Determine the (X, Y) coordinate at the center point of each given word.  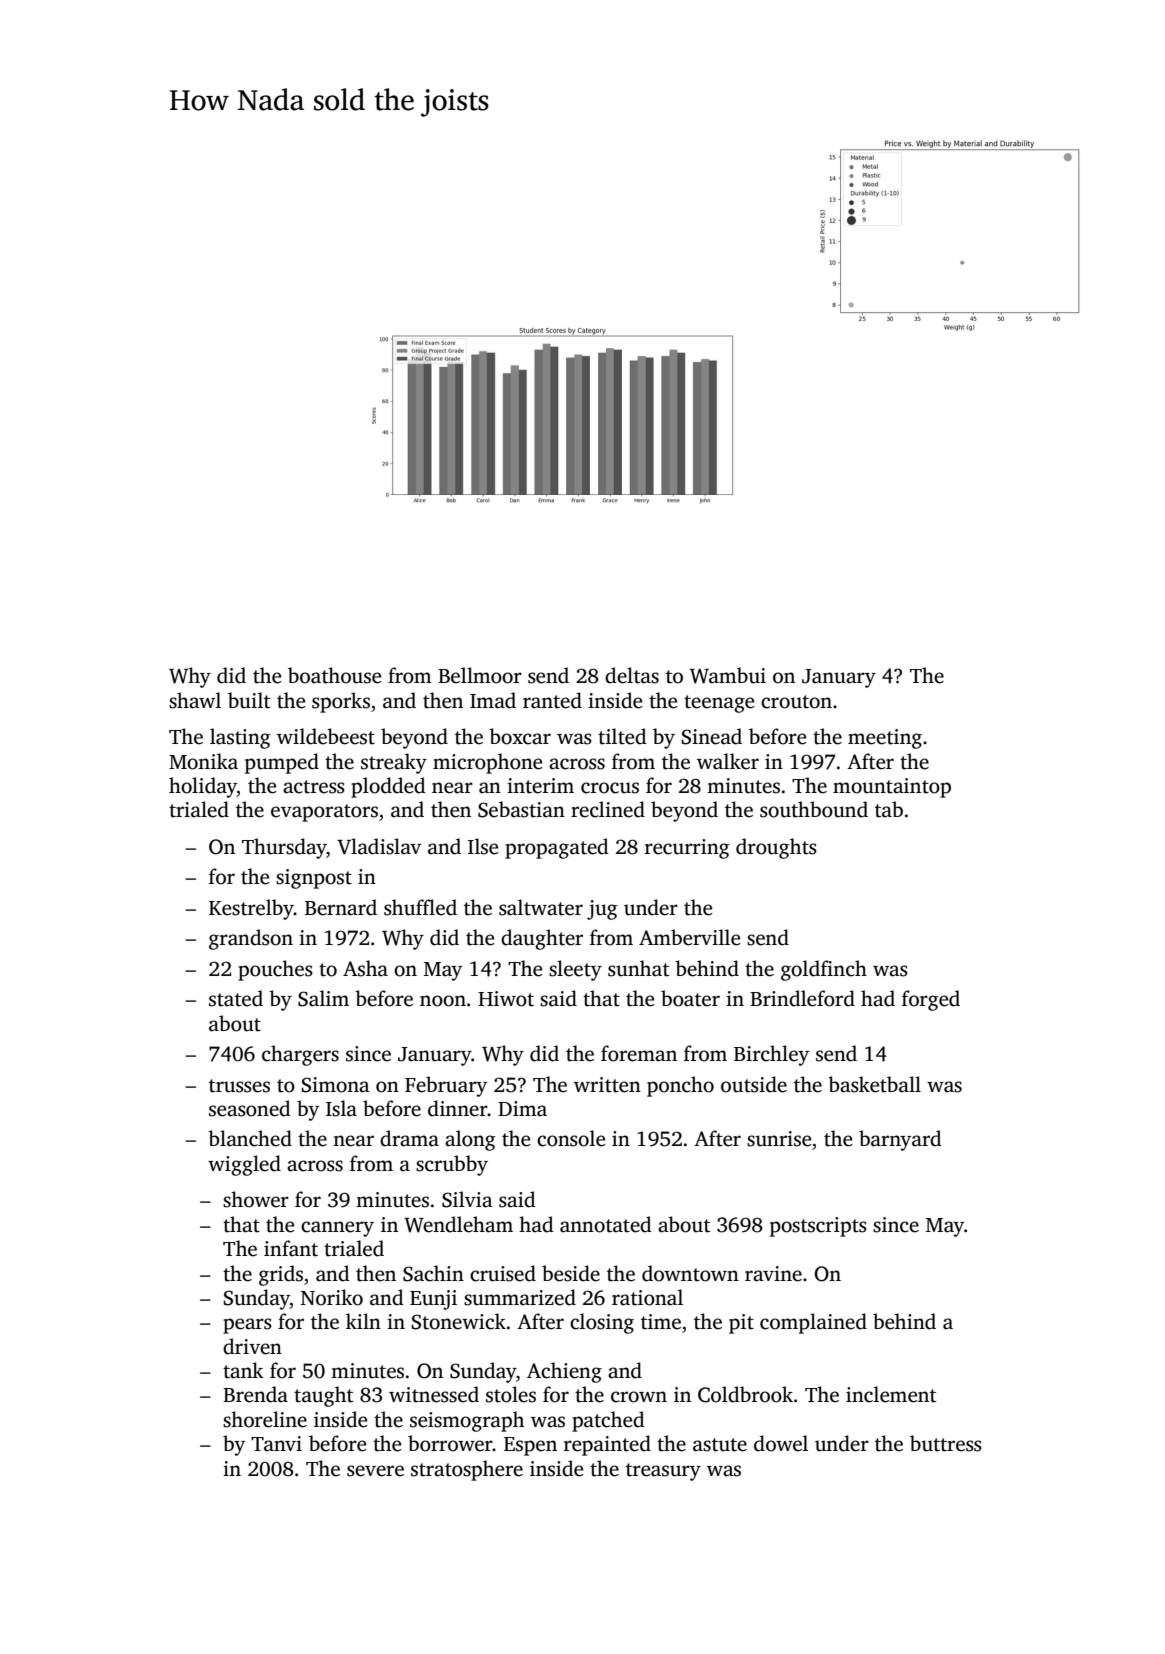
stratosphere (467, 1470)
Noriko (332, 1297)
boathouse (335, 675)
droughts (776, 848)
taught (323, 1396)
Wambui (728, 675)
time (661, 1322)
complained (813, 1323)
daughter (542, 939)
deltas (632, 675)
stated (236, 998)
